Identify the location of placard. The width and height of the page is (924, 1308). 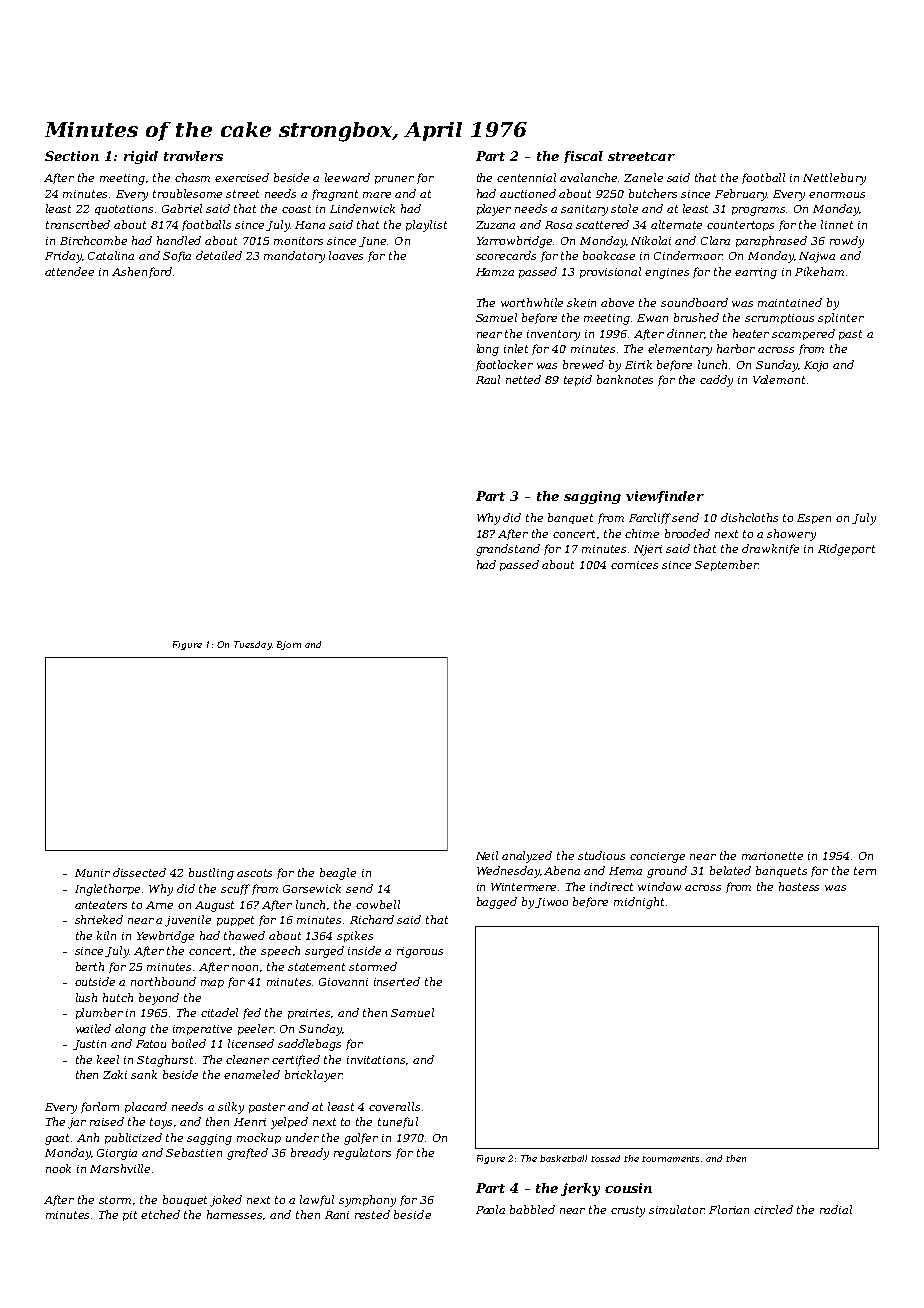
(146, 1107).
